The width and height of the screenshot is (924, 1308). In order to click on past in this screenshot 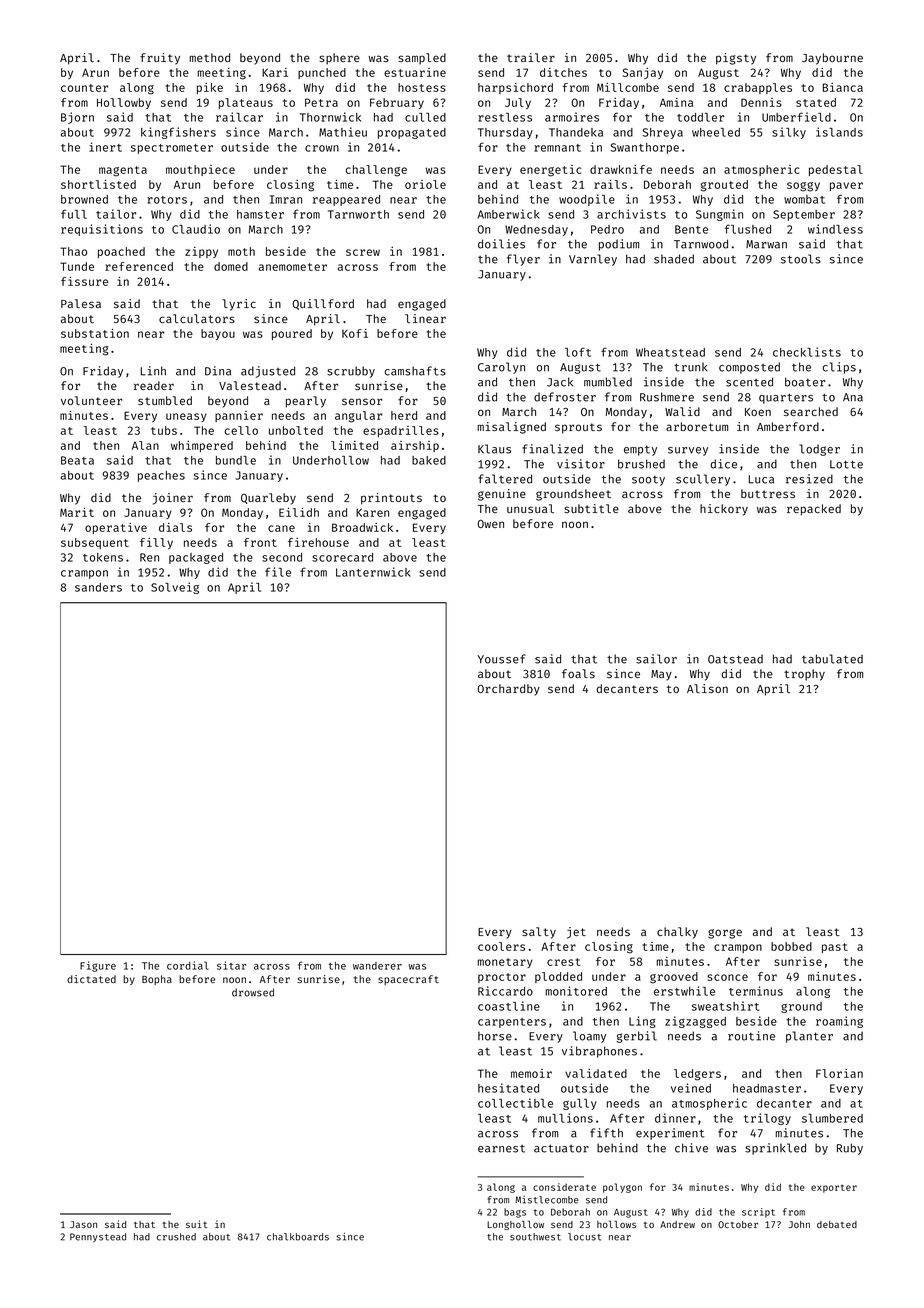, I will do `click(835, 948)`.
